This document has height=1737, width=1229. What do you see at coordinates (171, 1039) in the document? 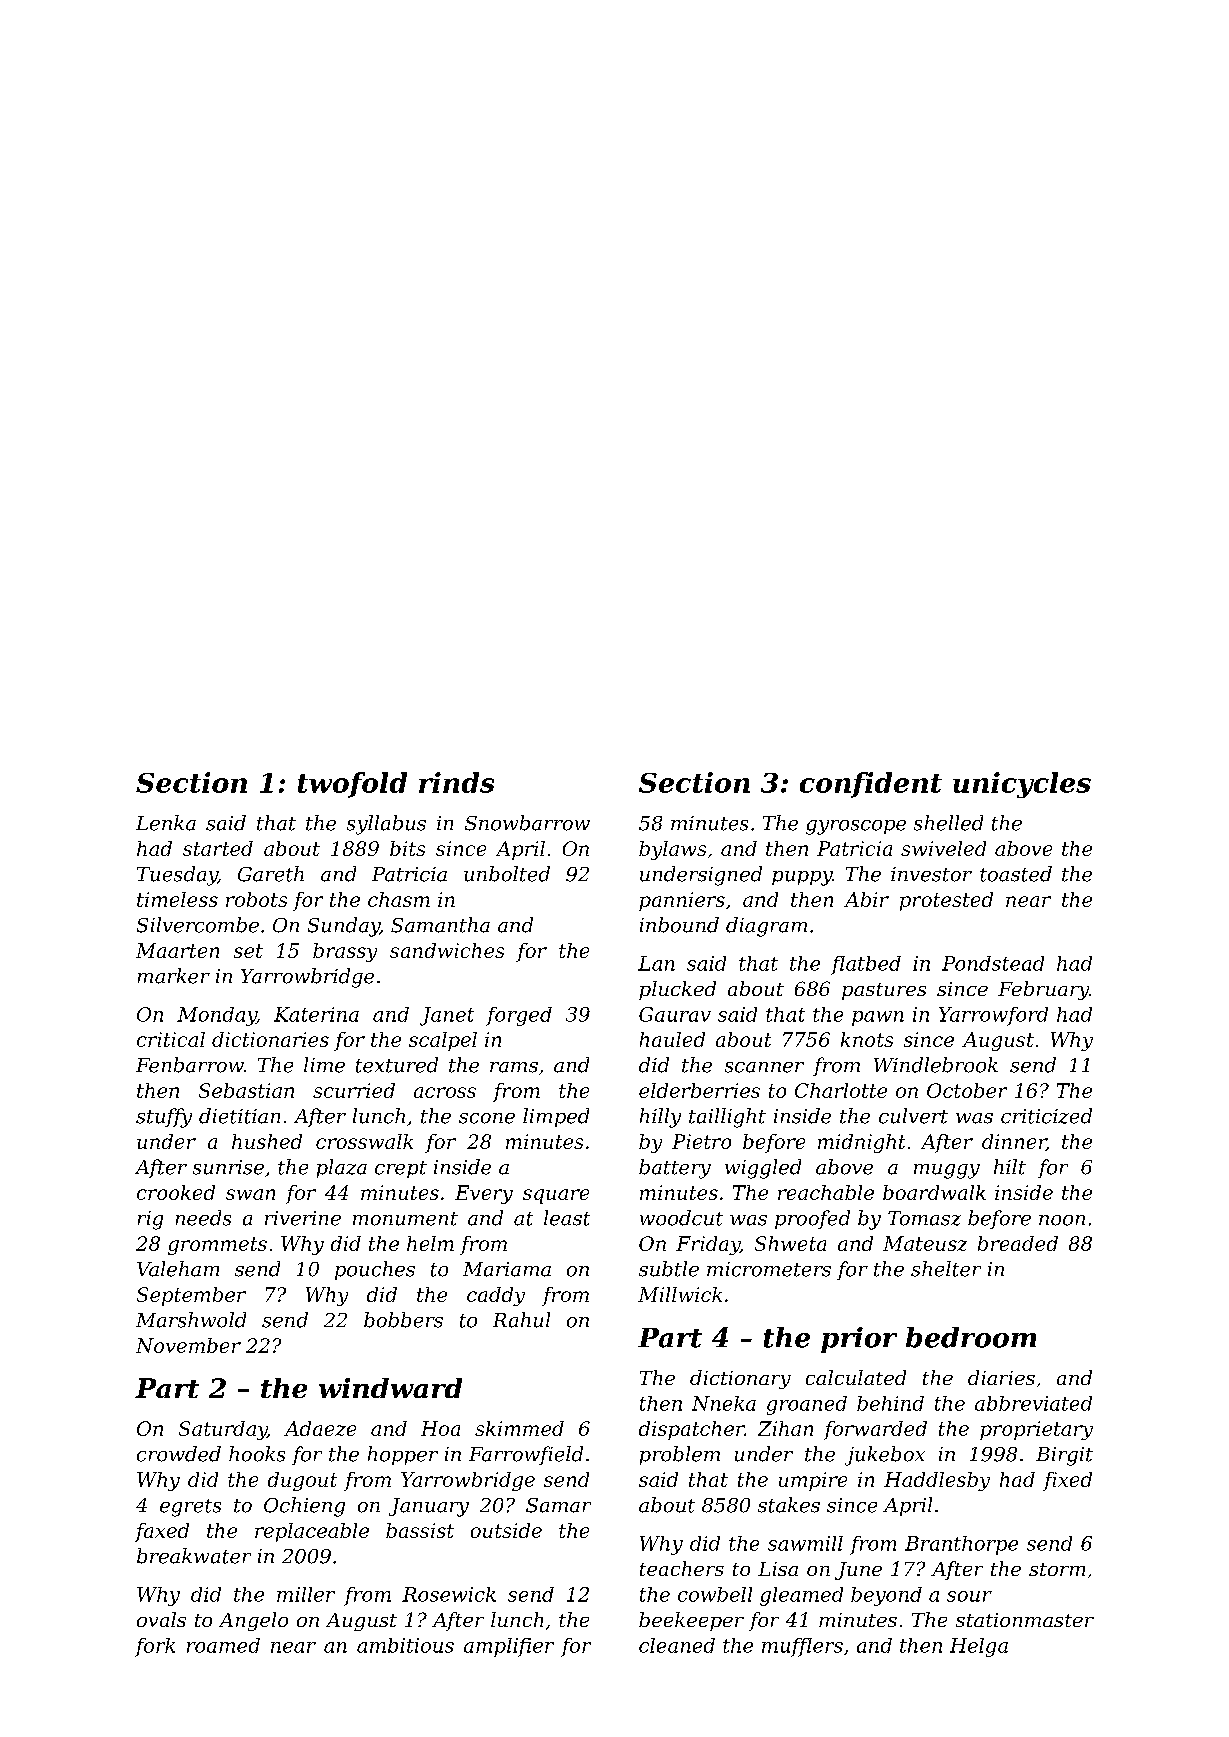
I see `critical` at bounding box center [171, 1039].
